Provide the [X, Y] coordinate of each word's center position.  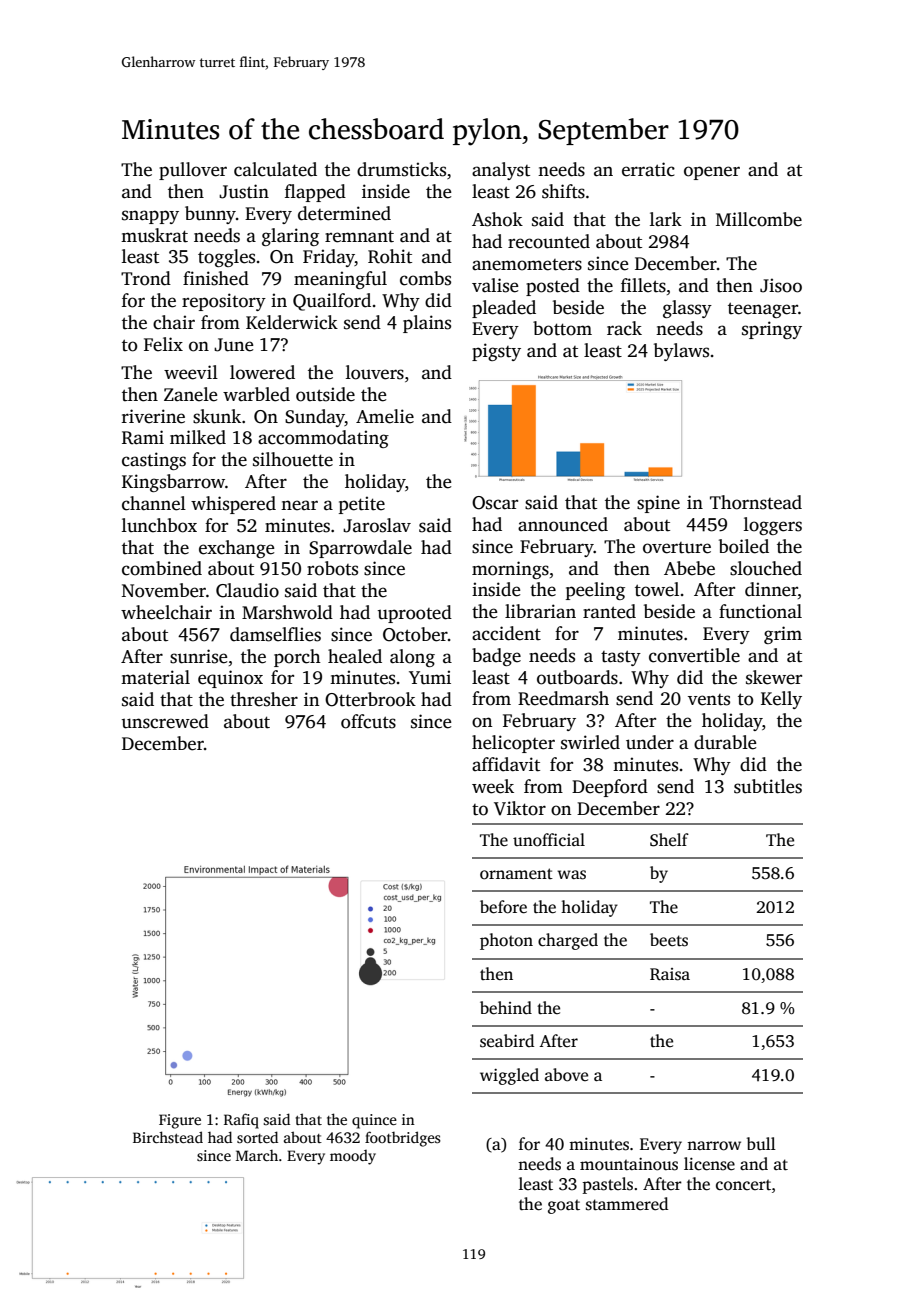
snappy [150, 217]
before [503, 907]
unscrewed [165, 721]
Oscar [495, 503]
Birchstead [168, 1137]
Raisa [670, 974]
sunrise [199, 656]
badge [496, 657]
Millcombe [759, 219]
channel [154, 503]
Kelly [781, 700]
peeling [595, 591]
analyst [501, 171]
